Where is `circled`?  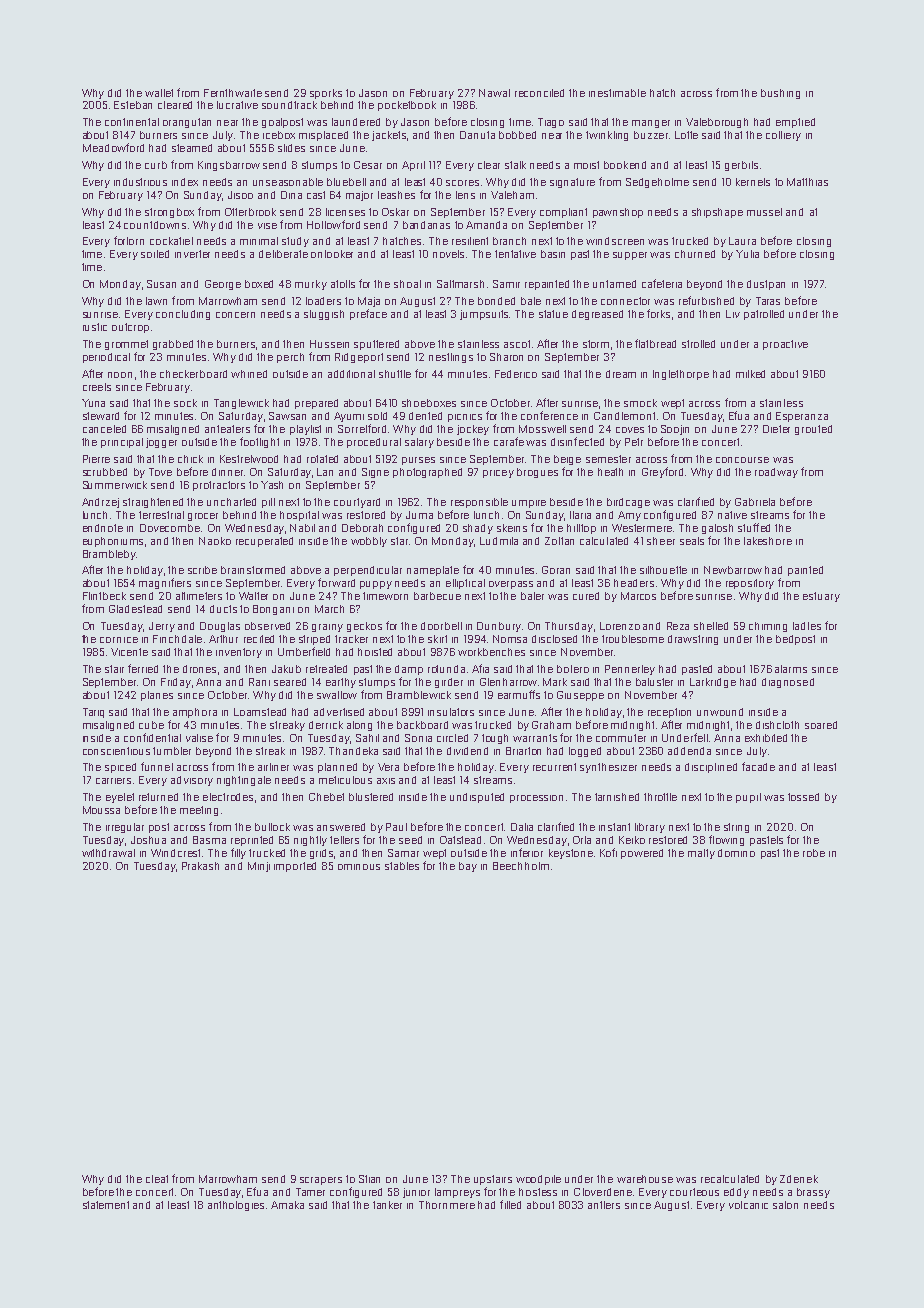 circled is located at coordinates (452, 738).
